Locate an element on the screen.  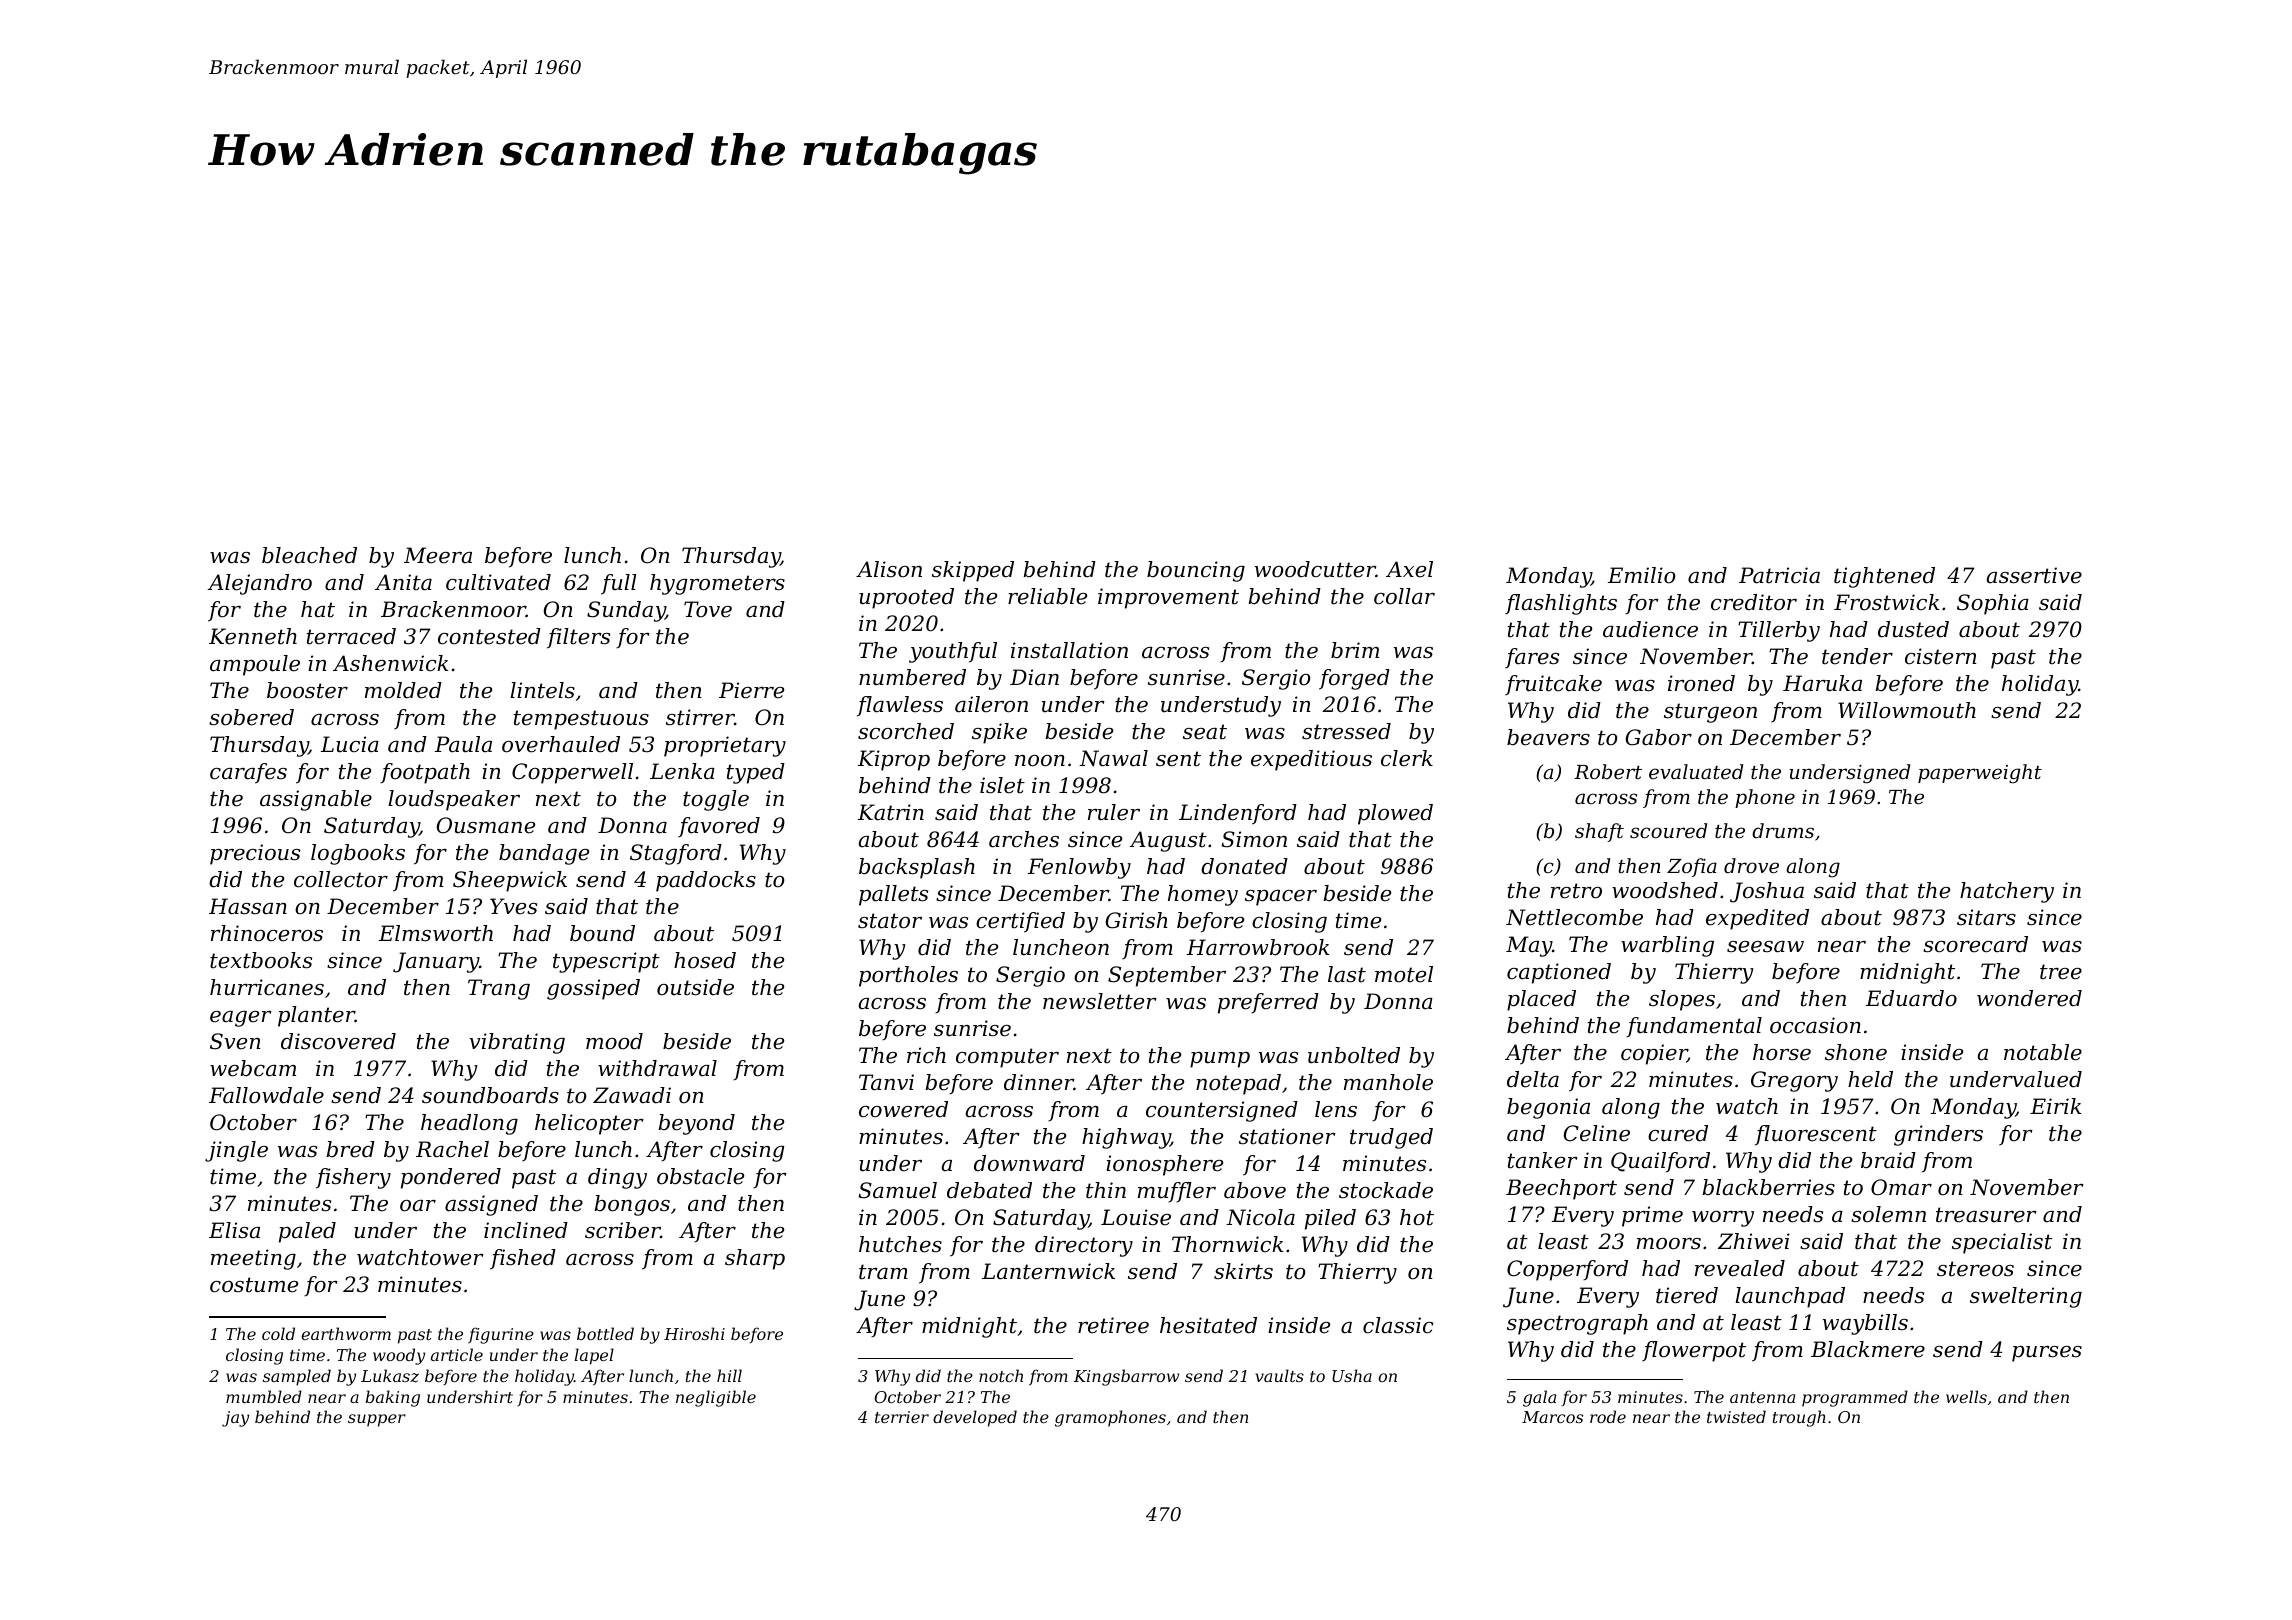
notepad is located at coordinates (1238, 1084).
